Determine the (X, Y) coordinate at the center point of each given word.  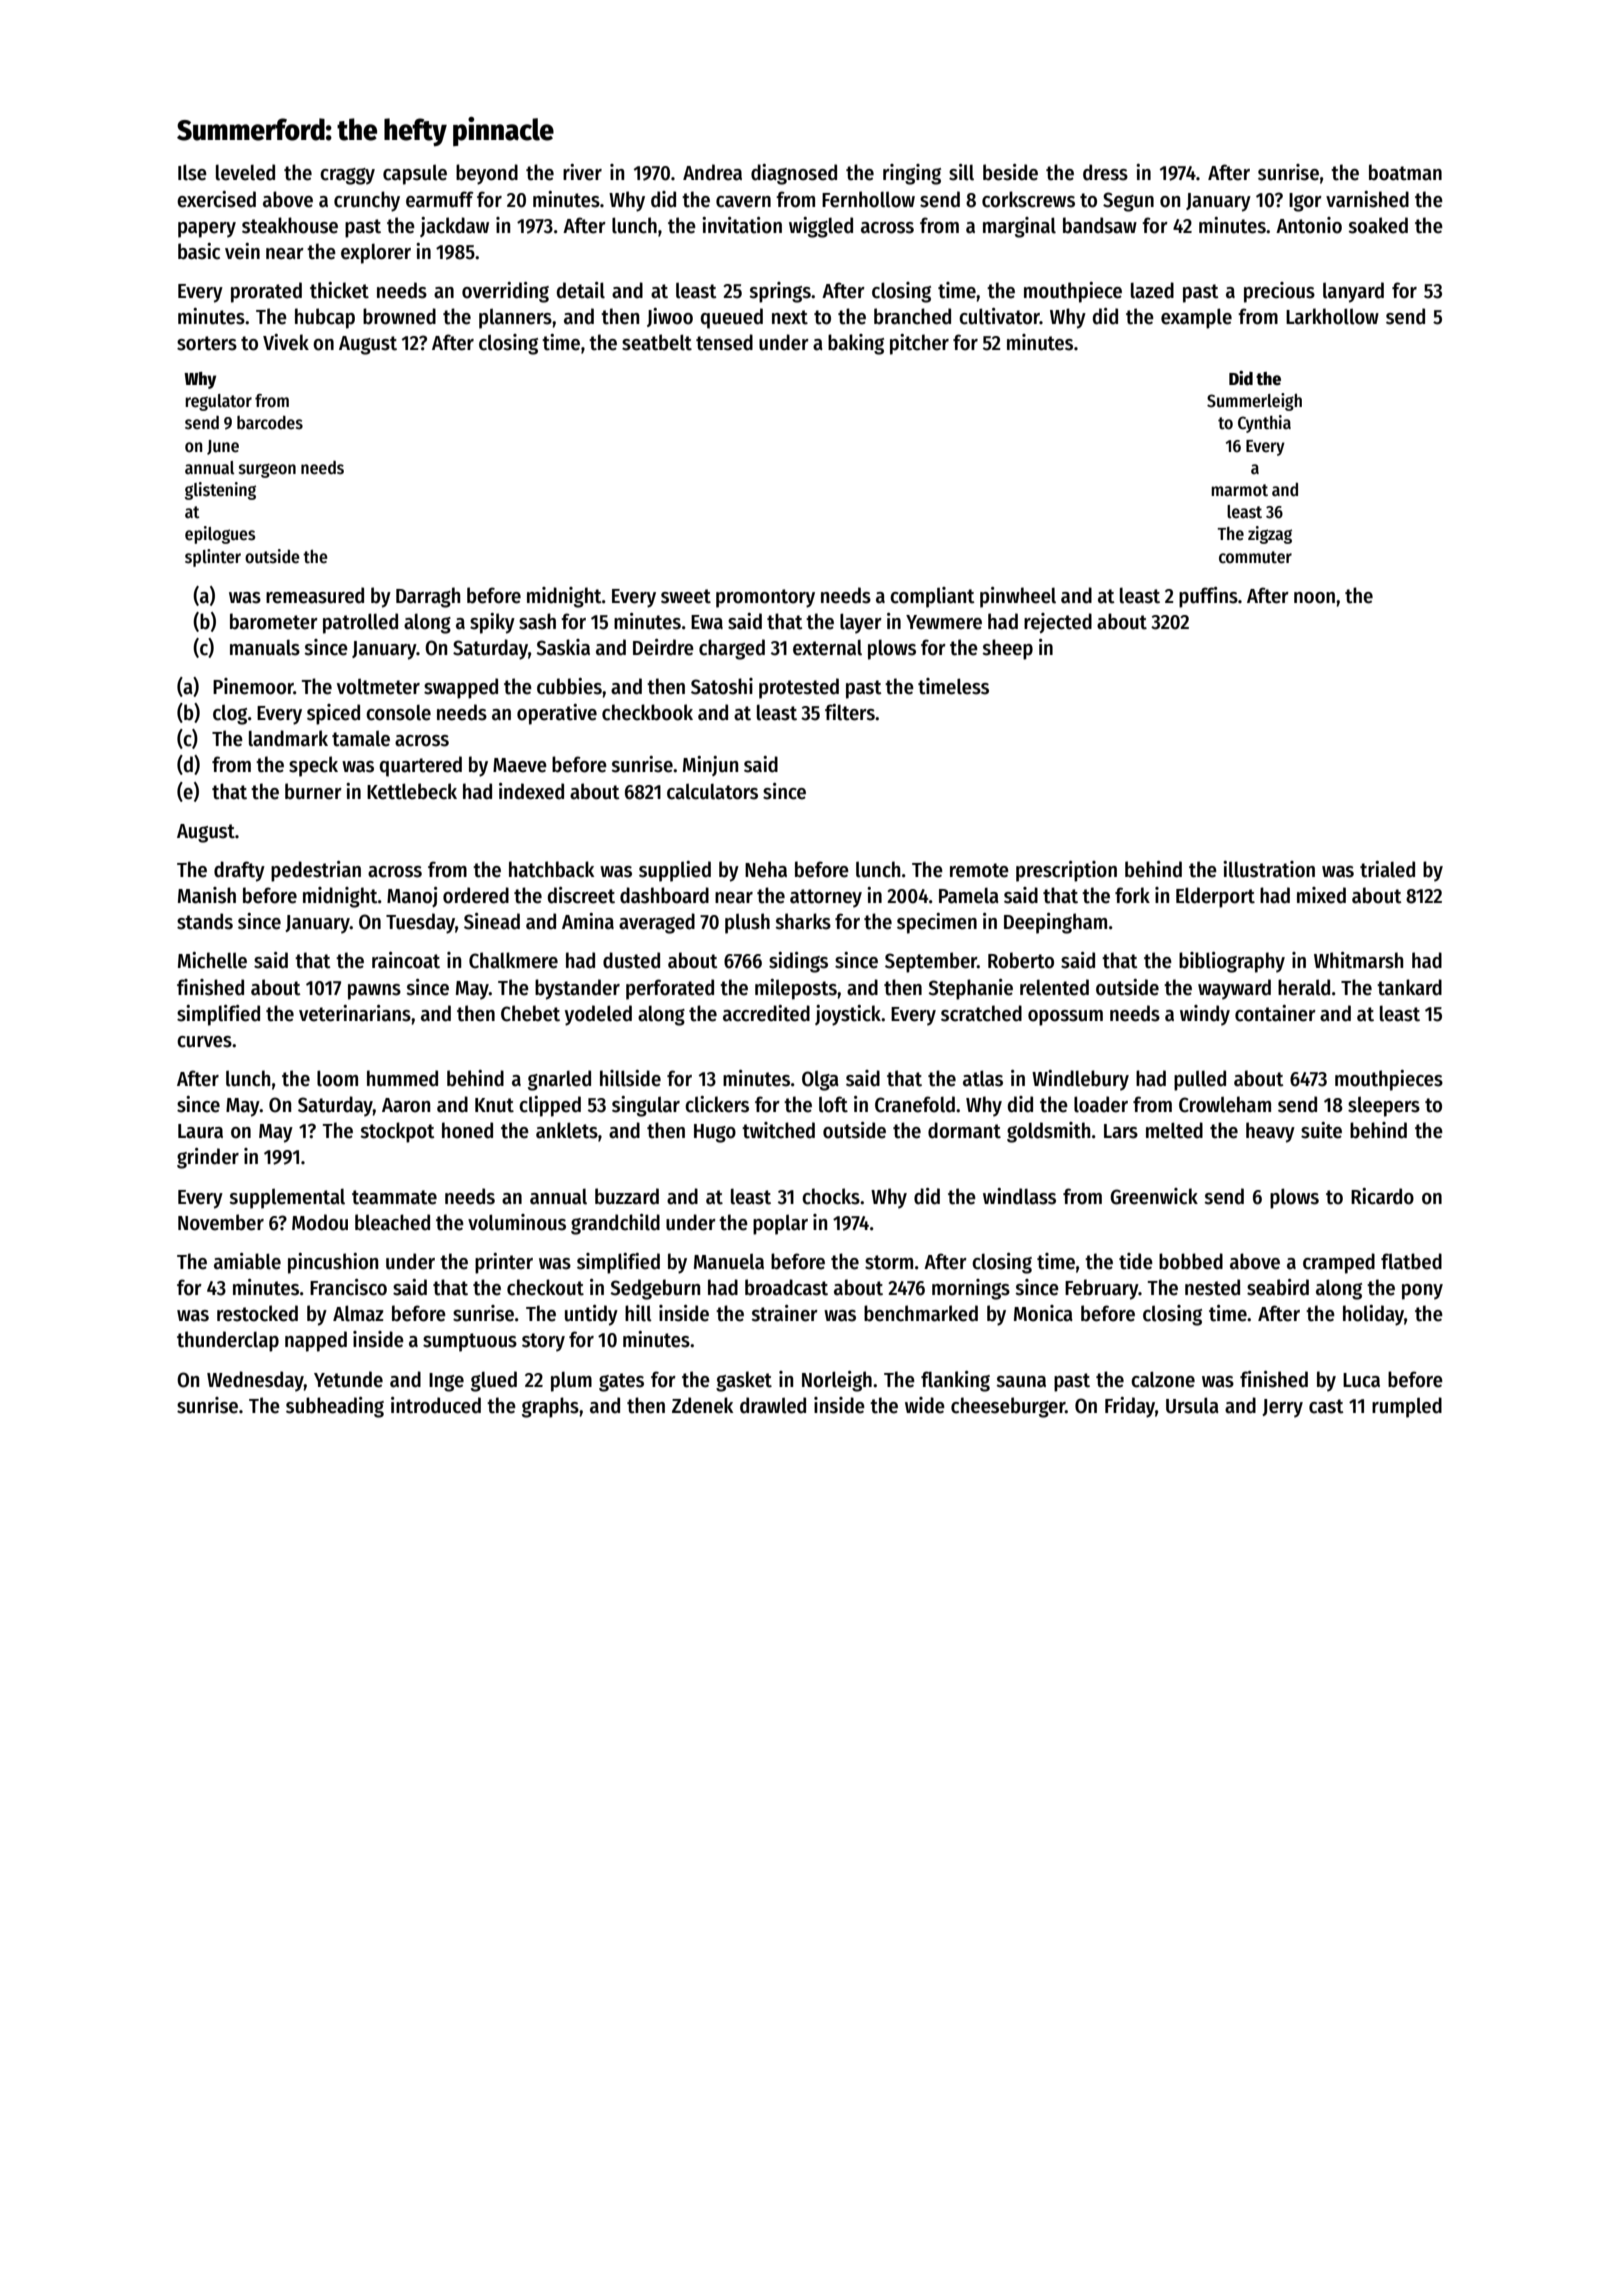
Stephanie (970, 989)
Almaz (358, 1313)
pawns (374, 992)
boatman (1405, 172)
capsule (415, 175)
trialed (1387, 869)
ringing (912, 174)
